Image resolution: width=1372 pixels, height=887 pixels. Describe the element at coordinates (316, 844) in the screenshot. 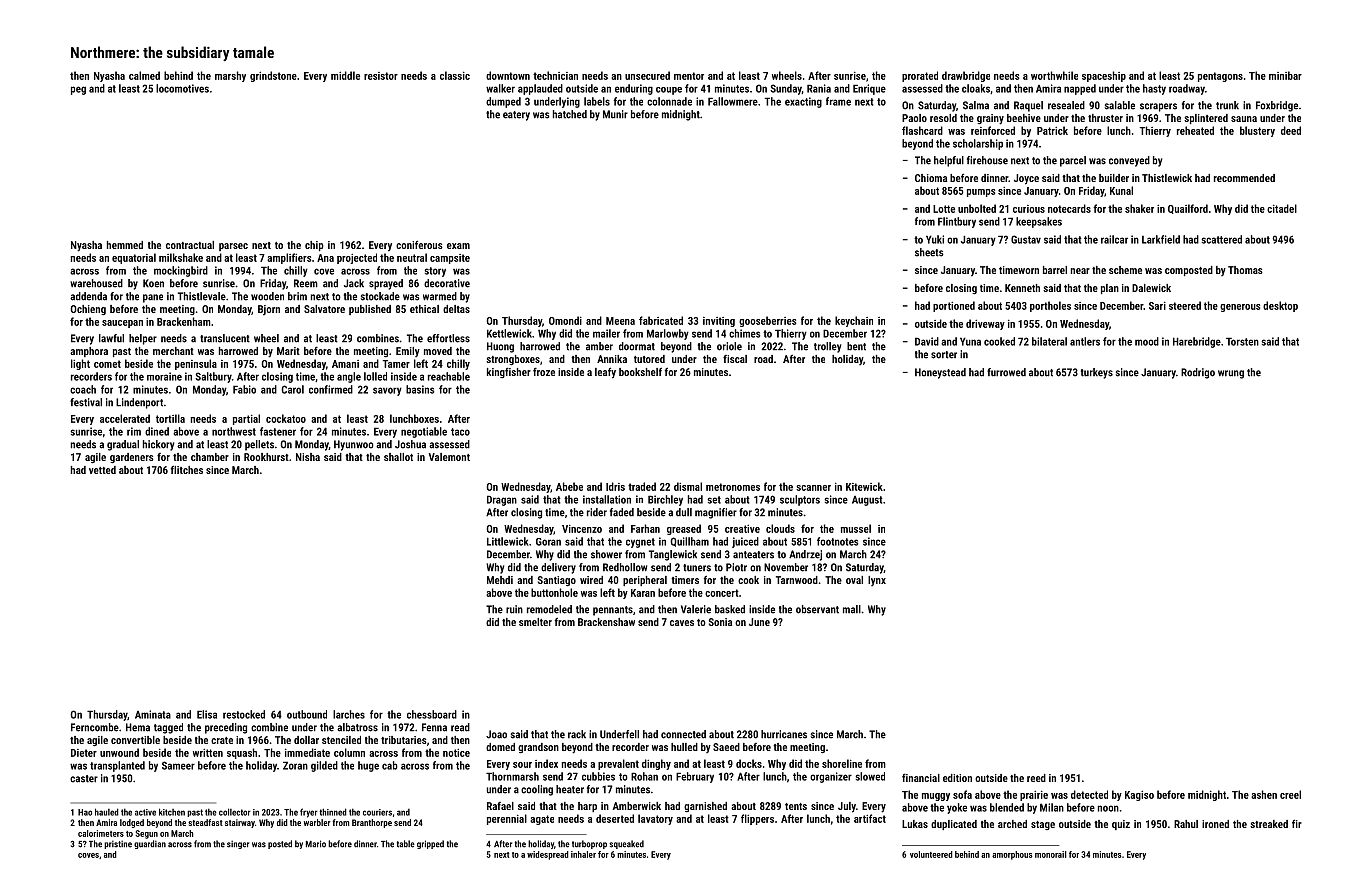

I see `Mario` at that location.
